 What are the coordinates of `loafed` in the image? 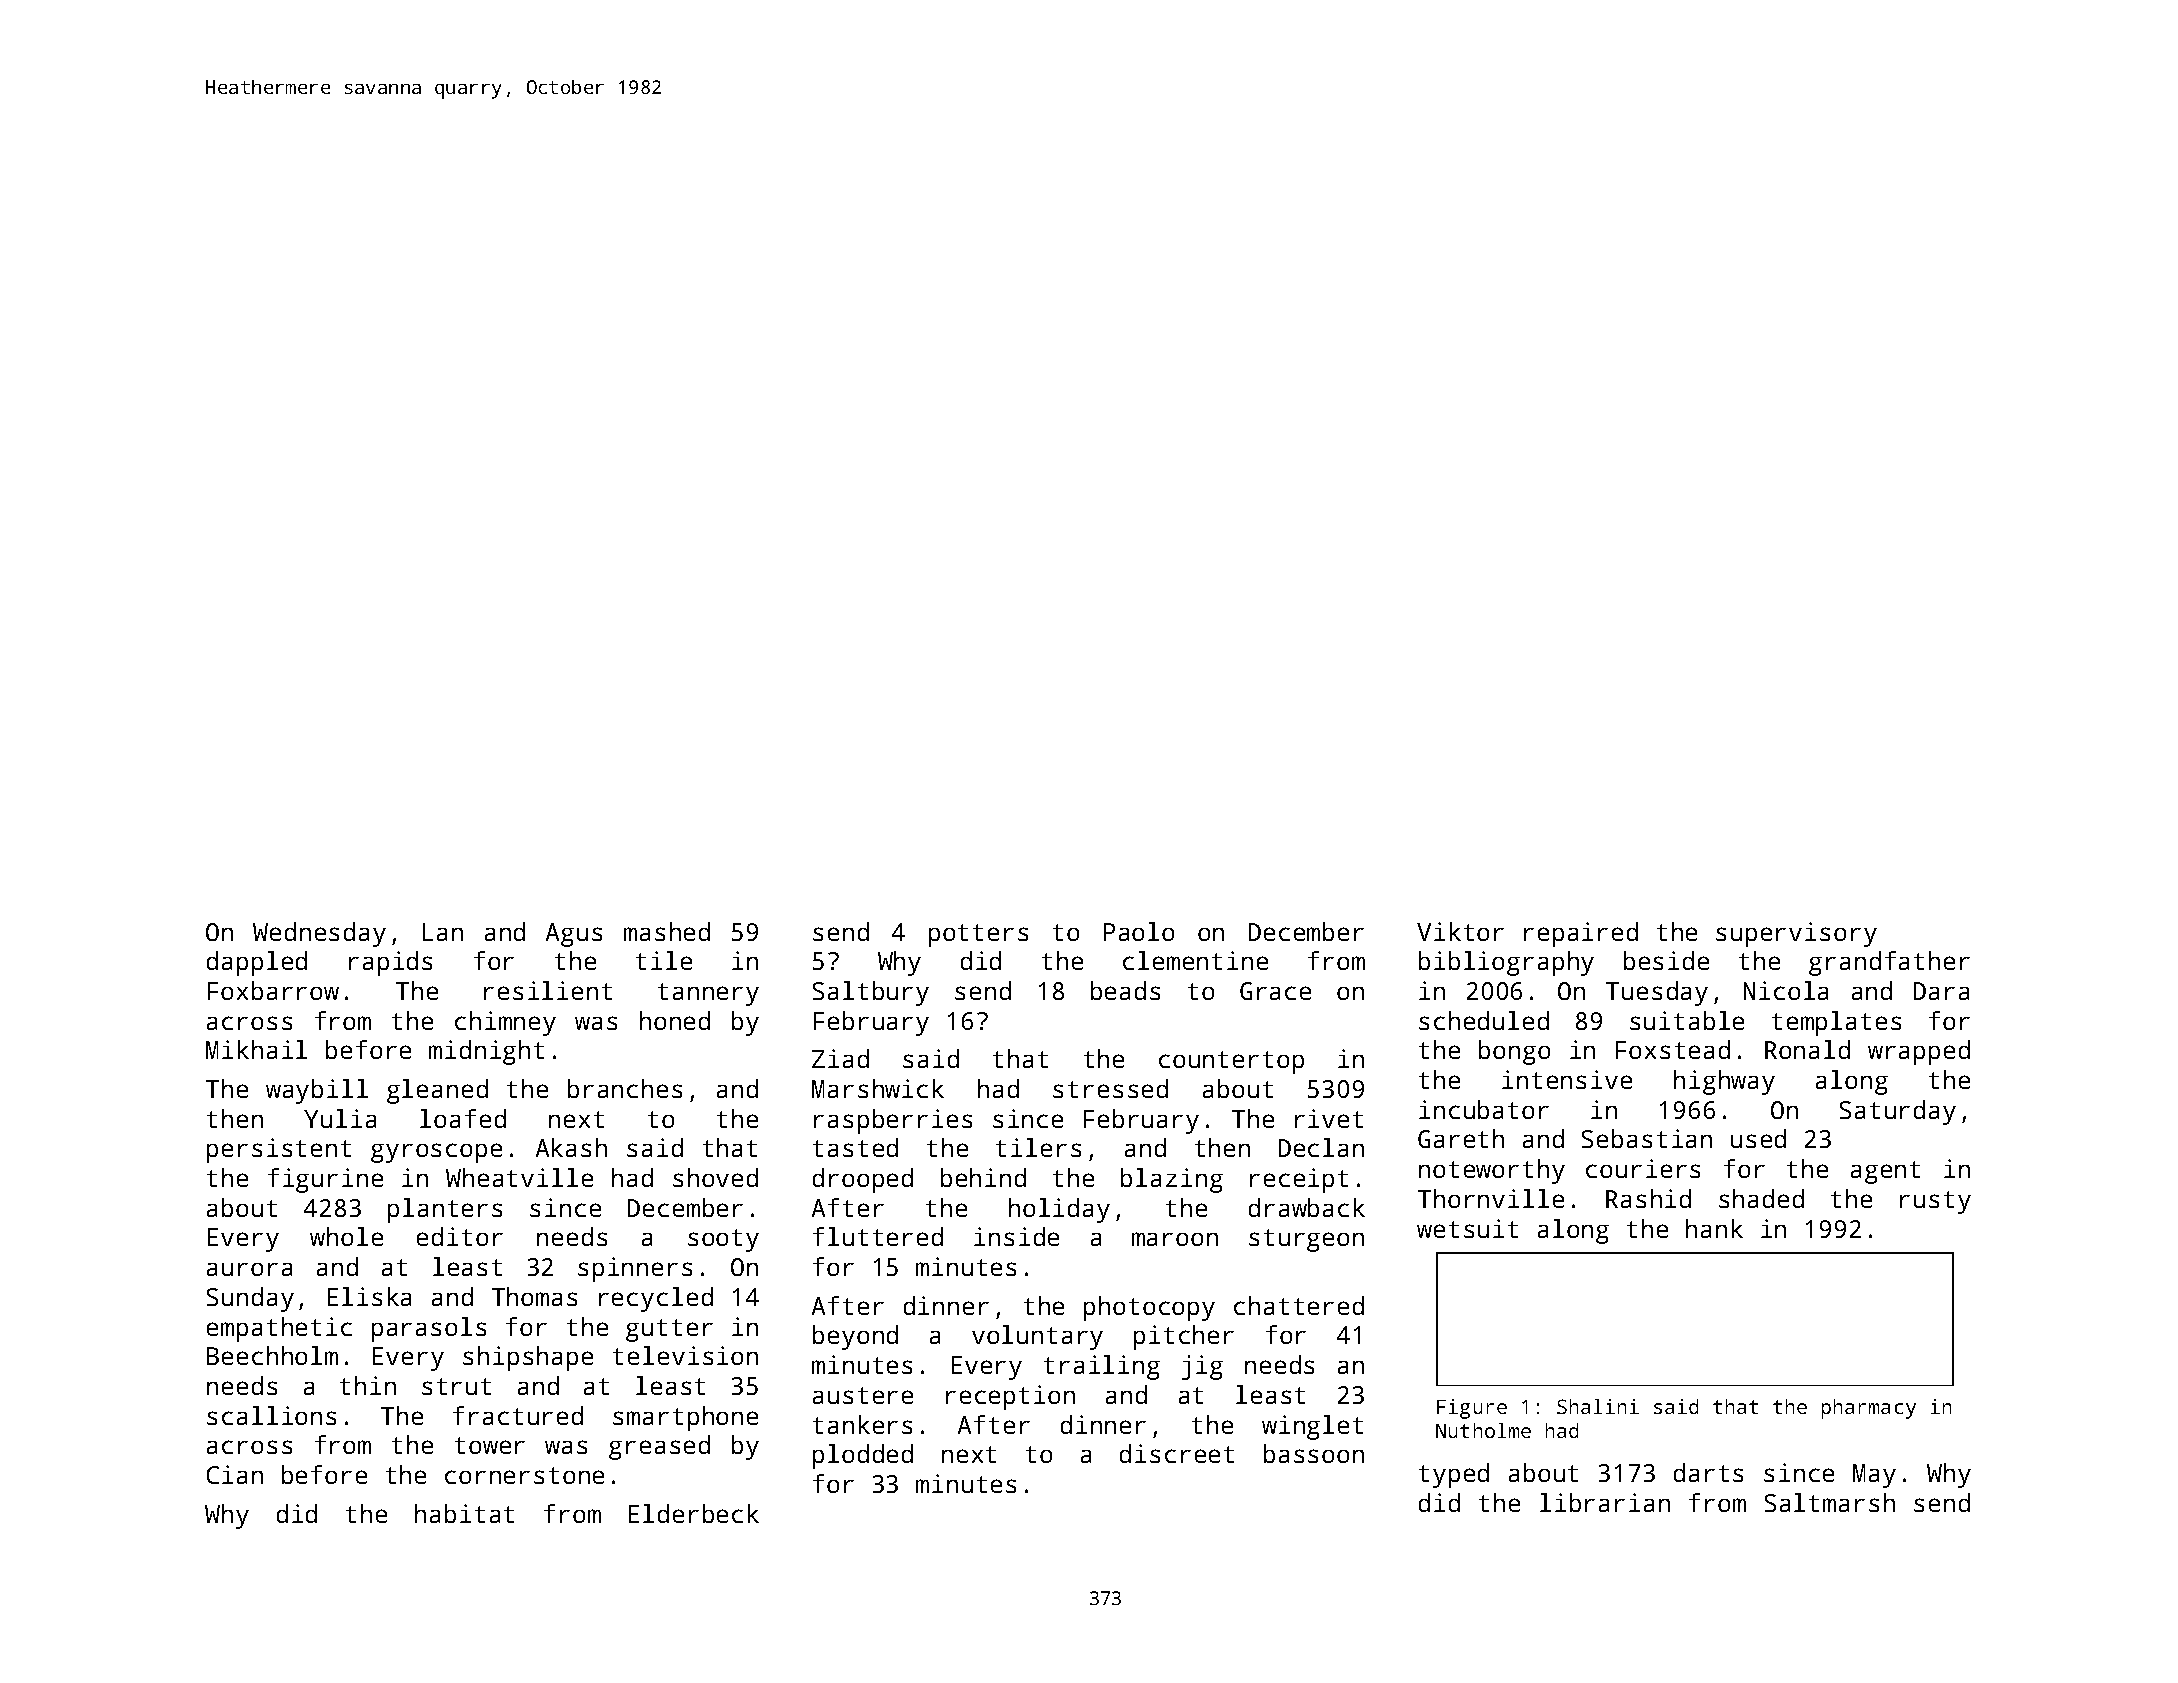 It's located at (463, 1118).
